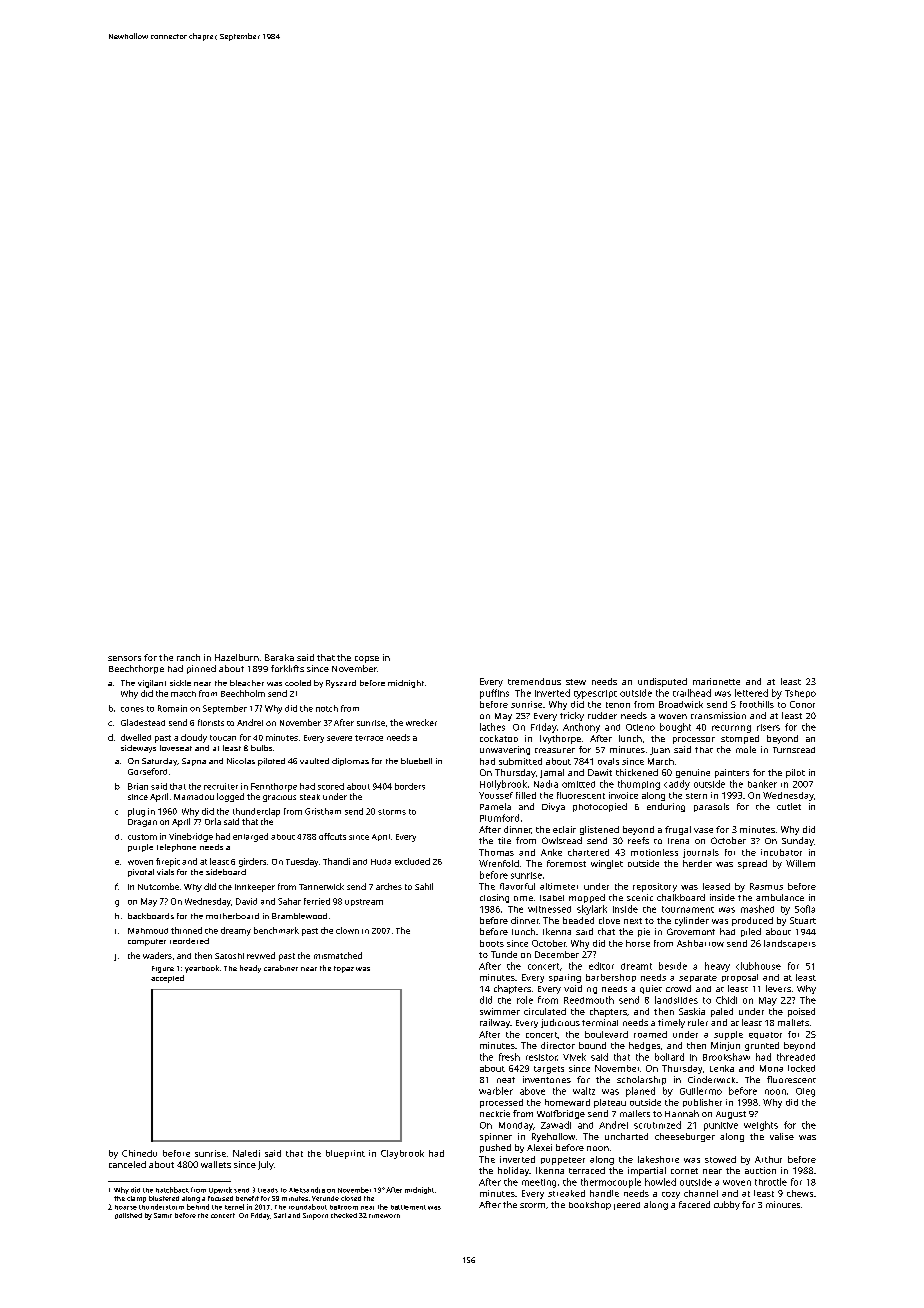 The width and height of the screenshot is (924, 1308). Describe the element at coordinates (751, 693) in the screenshot. I see `lettered` at that location.
